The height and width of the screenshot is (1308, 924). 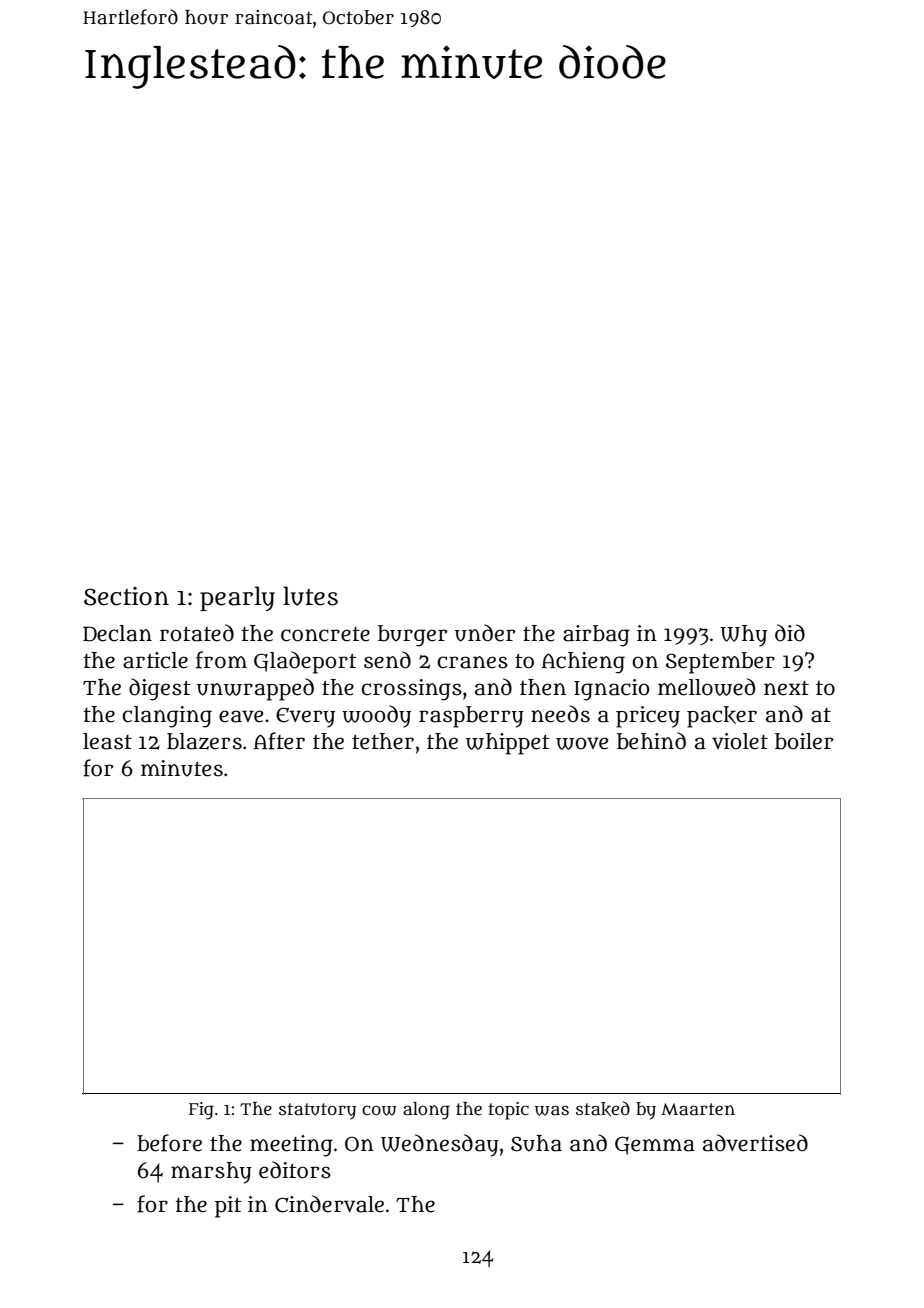 What do you see at coordinates (596, 636) in the screenshot?
I see `airbag` at bounding box center [596, 636].
